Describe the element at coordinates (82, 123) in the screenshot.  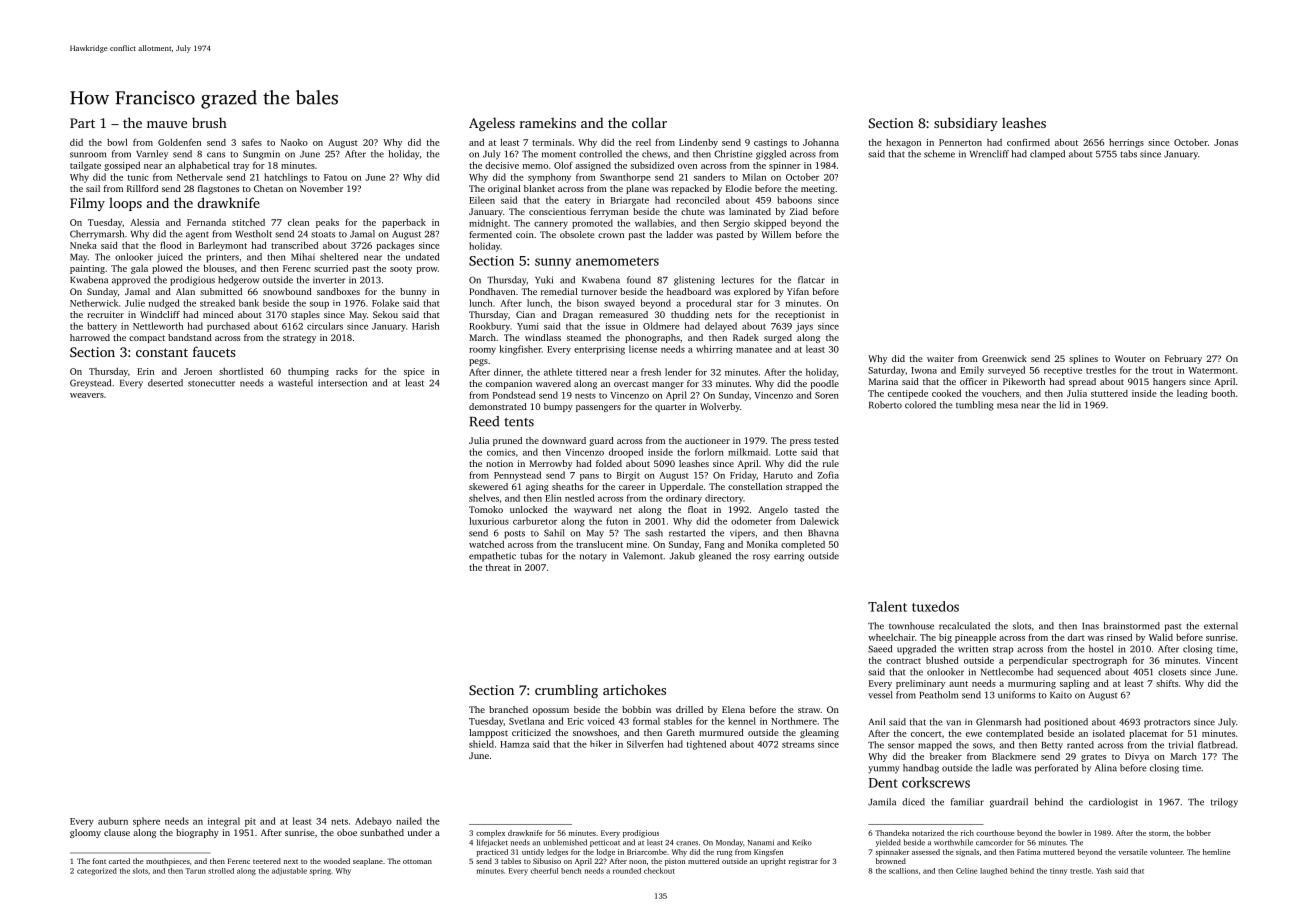
I see `Part` at that location.
